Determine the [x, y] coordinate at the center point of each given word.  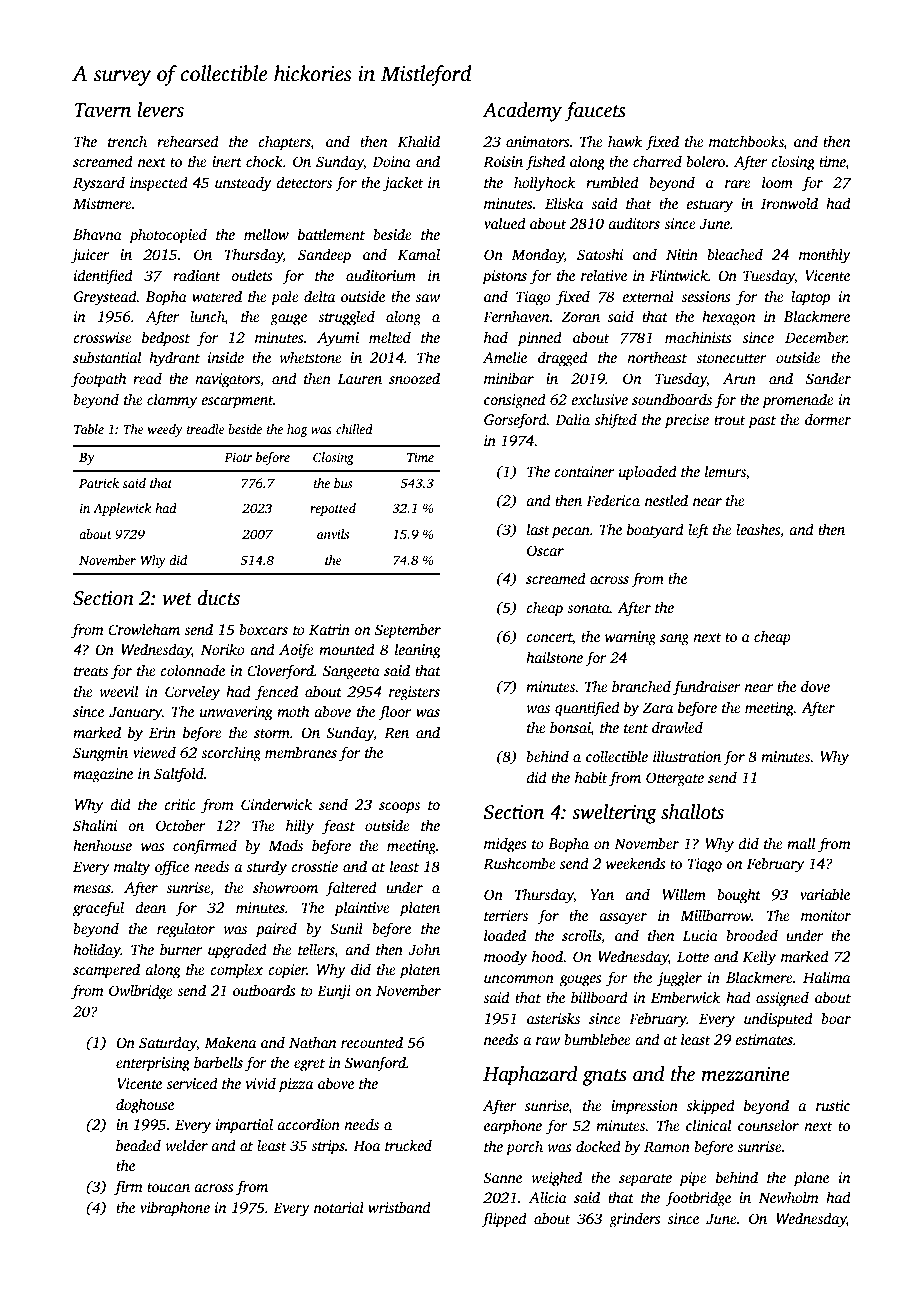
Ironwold [789, 203]
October [181, 825]
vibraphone [175, 1209]
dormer [828, 419]
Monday [538, 256]
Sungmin [100, 754]
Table [89, 429]
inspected [159, 184]
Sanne [502, 1177]
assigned [782, 999]
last [538, 529]
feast [338, 827]
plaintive [362, 909]
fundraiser [707, 688]
